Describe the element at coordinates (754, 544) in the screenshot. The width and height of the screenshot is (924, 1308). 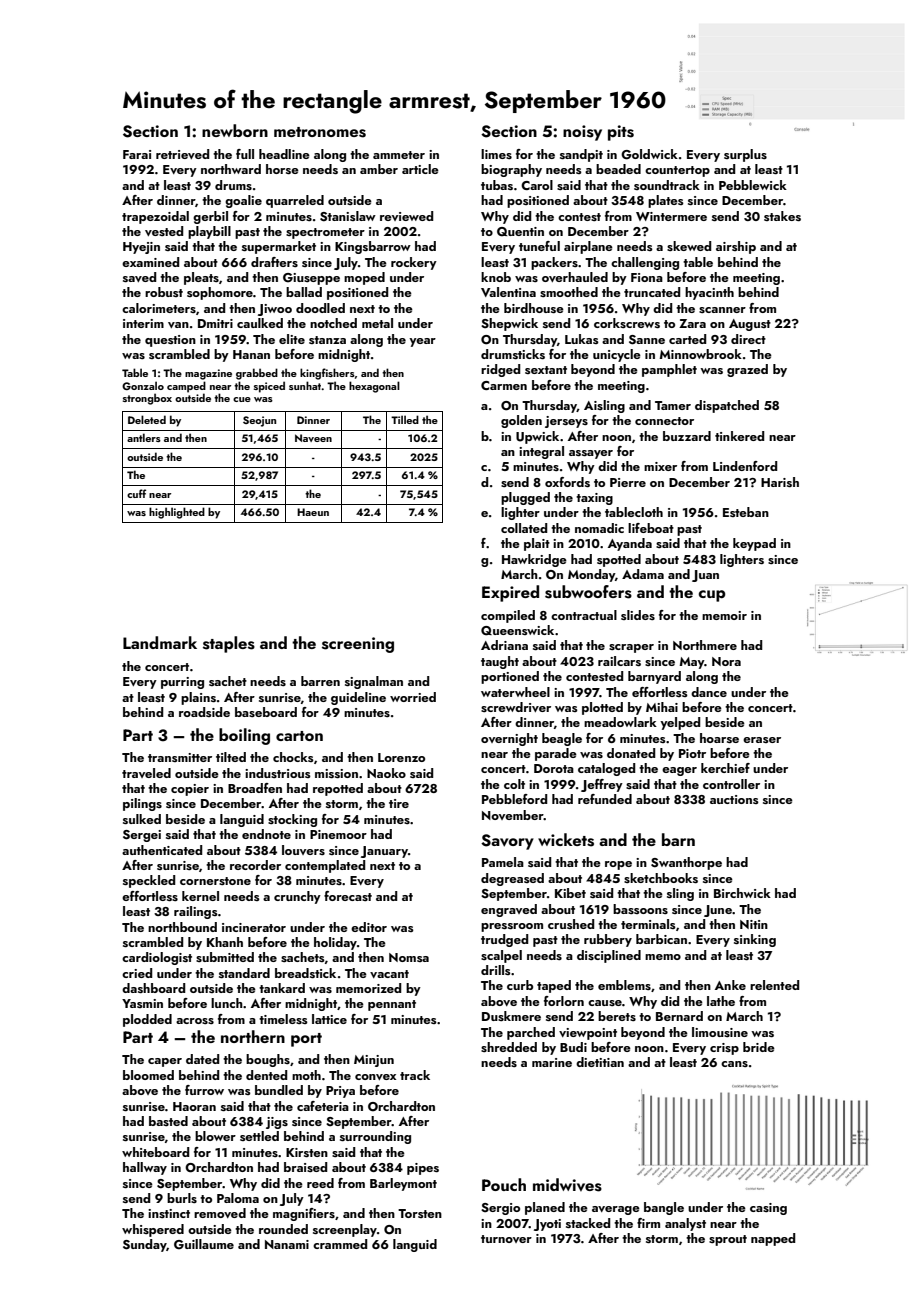
I see `keypad` at that location.
